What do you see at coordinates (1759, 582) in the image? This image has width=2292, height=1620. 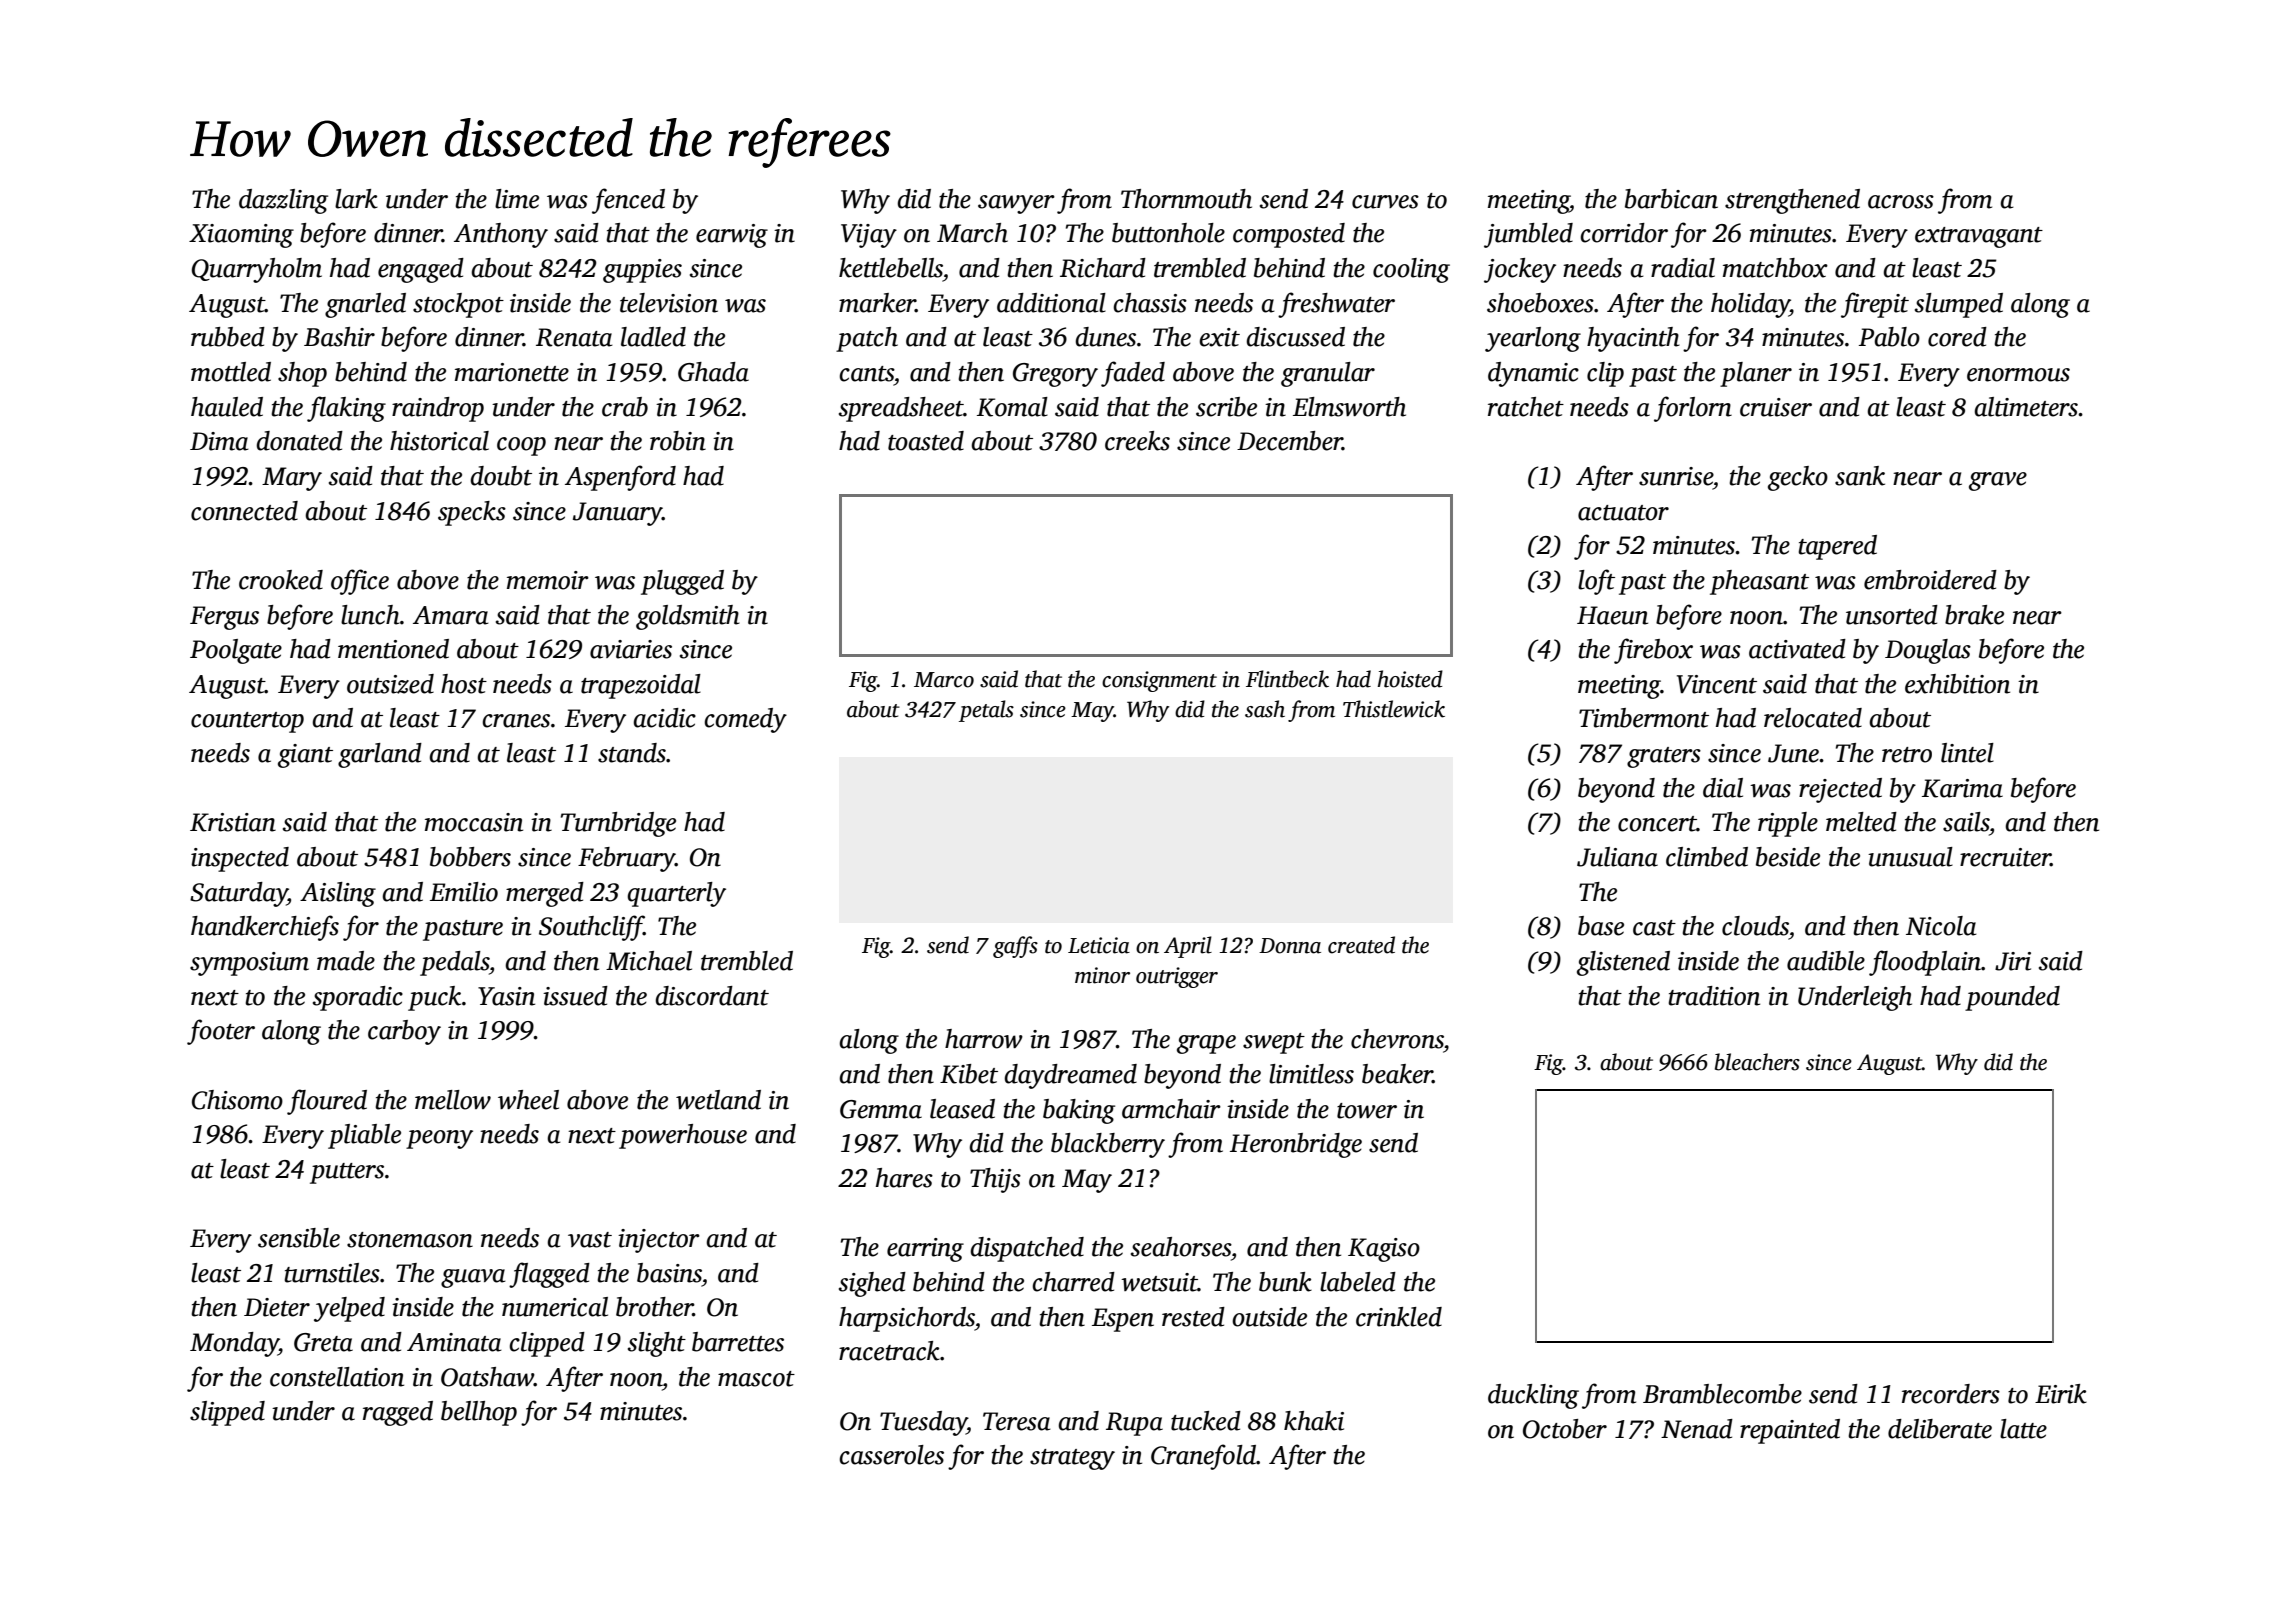 I see `pheasant` at bounding box center [1759, 582].
